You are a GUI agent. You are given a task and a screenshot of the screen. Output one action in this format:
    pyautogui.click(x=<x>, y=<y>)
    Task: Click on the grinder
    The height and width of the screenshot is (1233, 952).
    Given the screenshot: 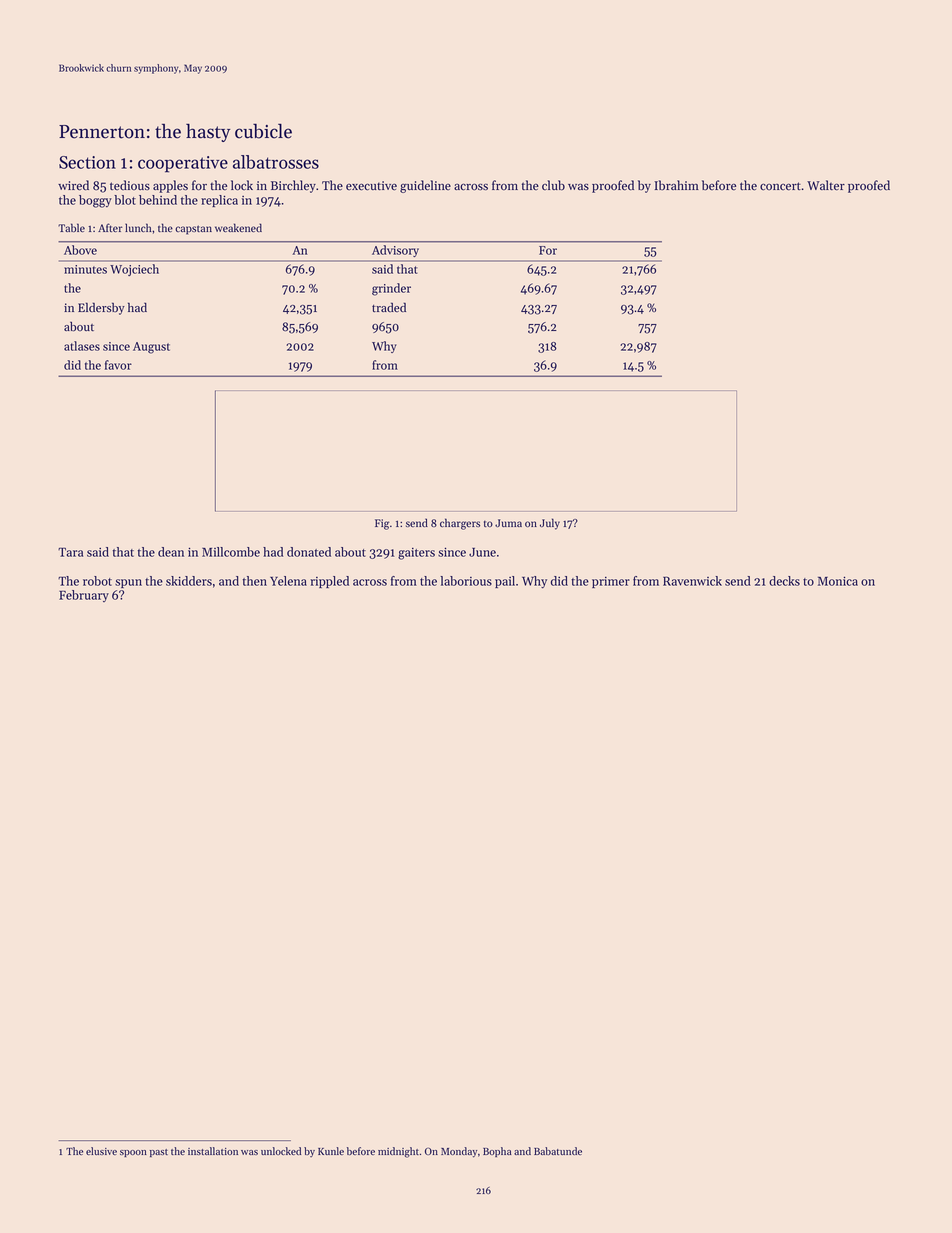 What is the action you would take?
    pyautogui.click(x=391, y=289)
